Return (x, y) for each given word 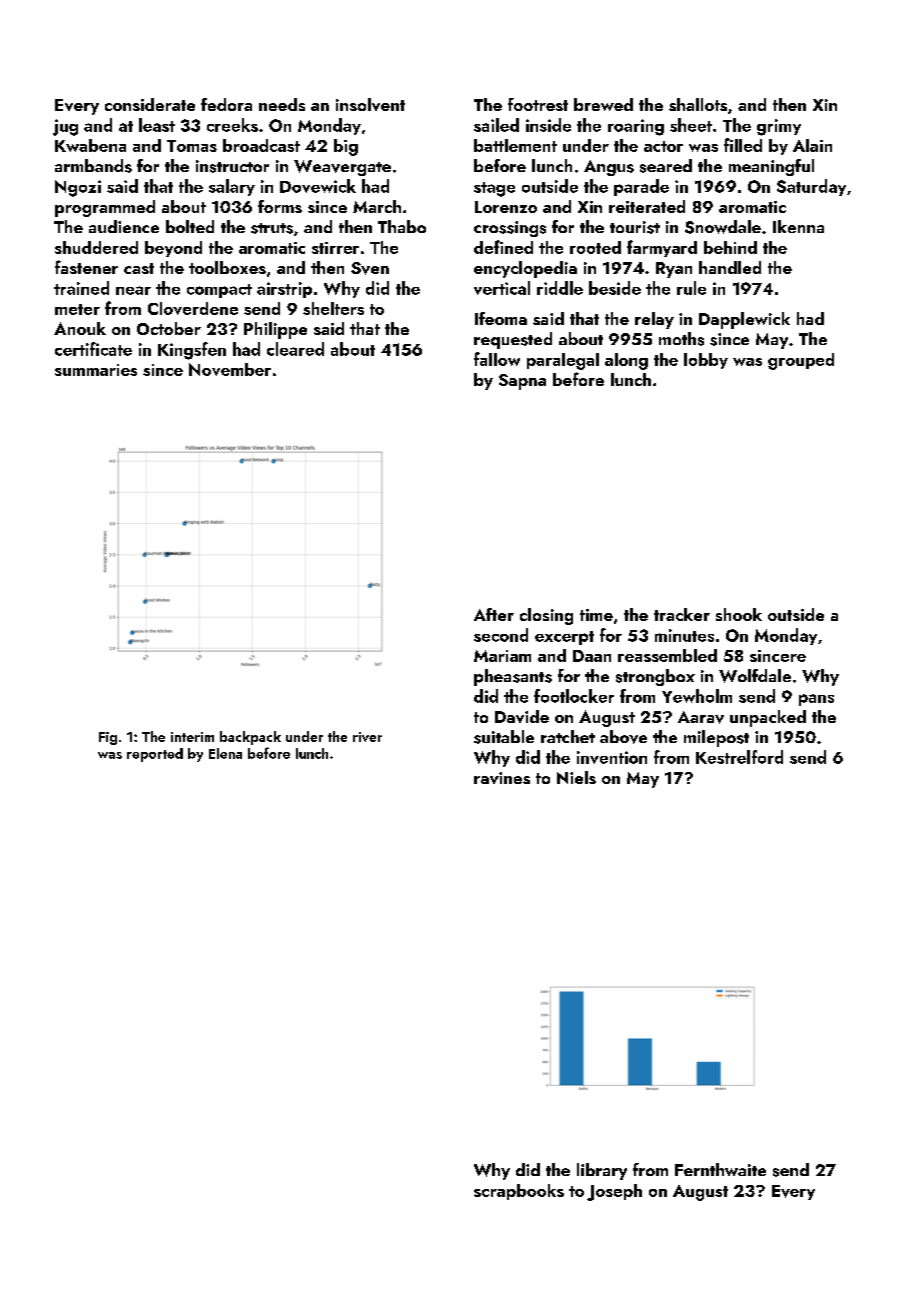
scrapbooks (519, 1192)
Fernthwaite (720, 1169)
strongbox (655, 677)
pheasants (513, 677)
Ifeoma (501, 318)
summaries (96, 370)
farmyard (662, 248)
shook (739, 614)
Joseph (614, 1192)
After (494, 614)
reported (155, 755)
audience (124, 226)
